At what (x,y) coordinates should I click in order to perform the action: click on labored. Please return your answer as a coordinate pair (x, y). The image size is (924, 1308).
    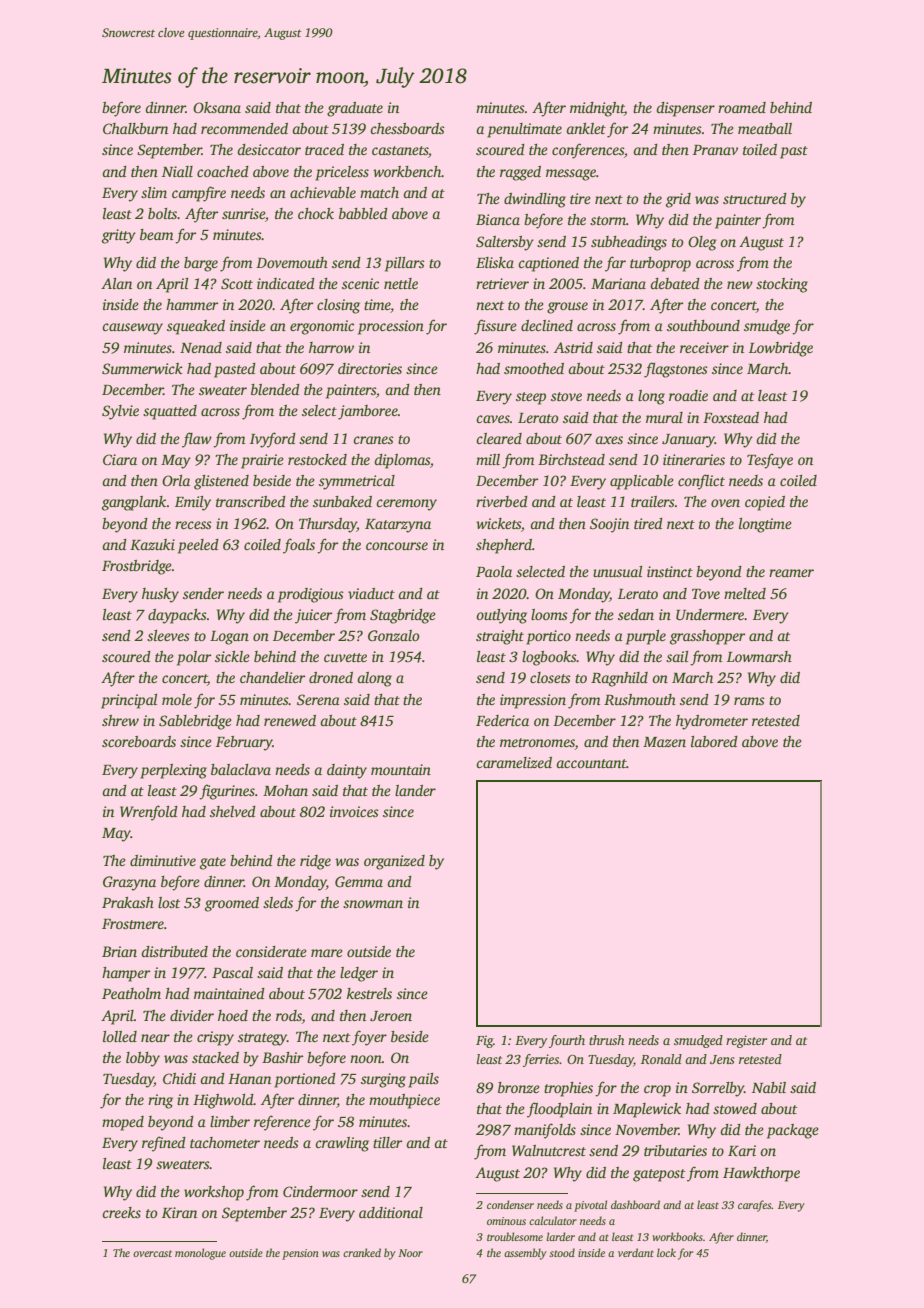
    Looking at the image, I should click on (714, 741).
